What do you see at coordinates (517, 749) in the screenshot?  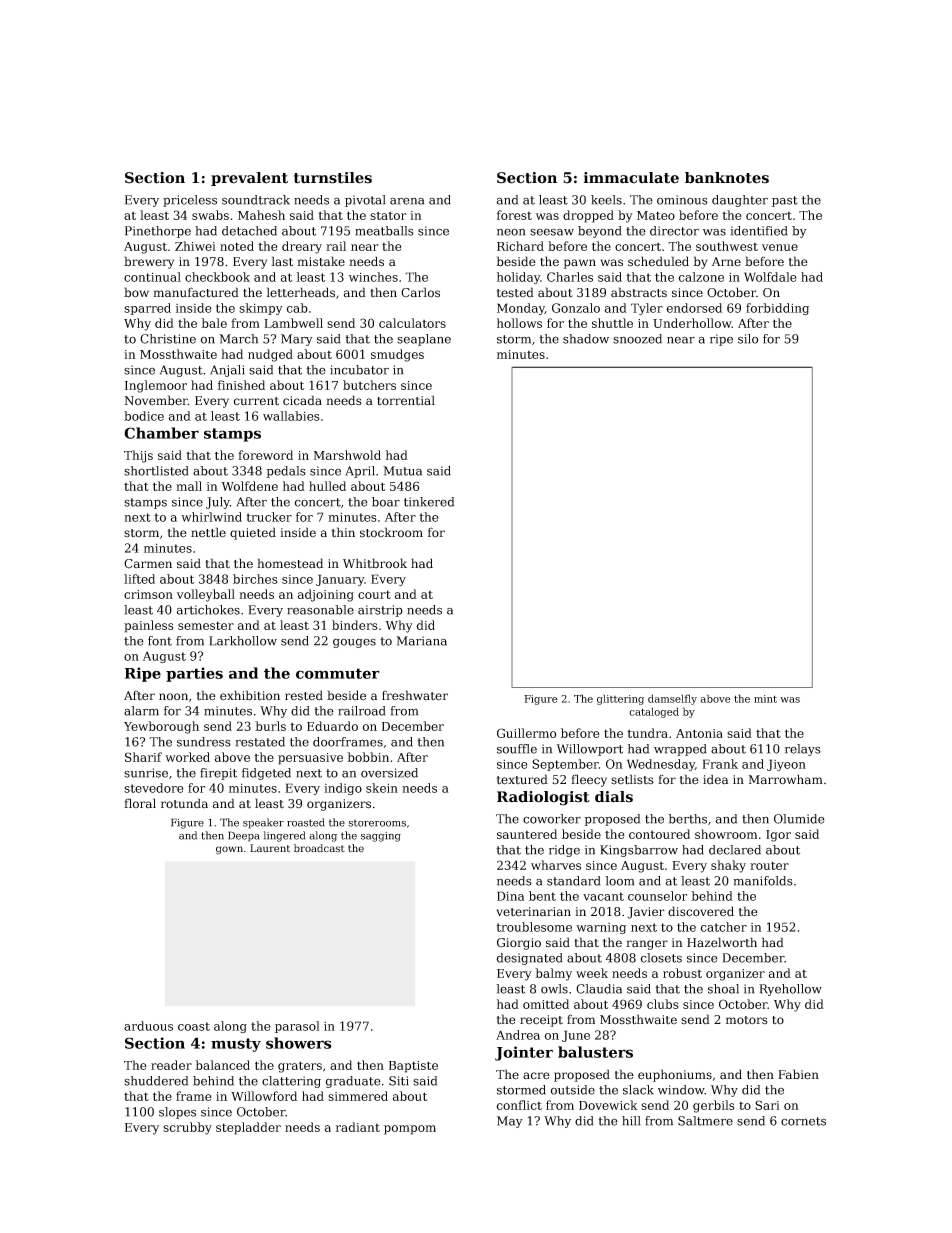 I see `souffle` at bounding box center [517, 749].
